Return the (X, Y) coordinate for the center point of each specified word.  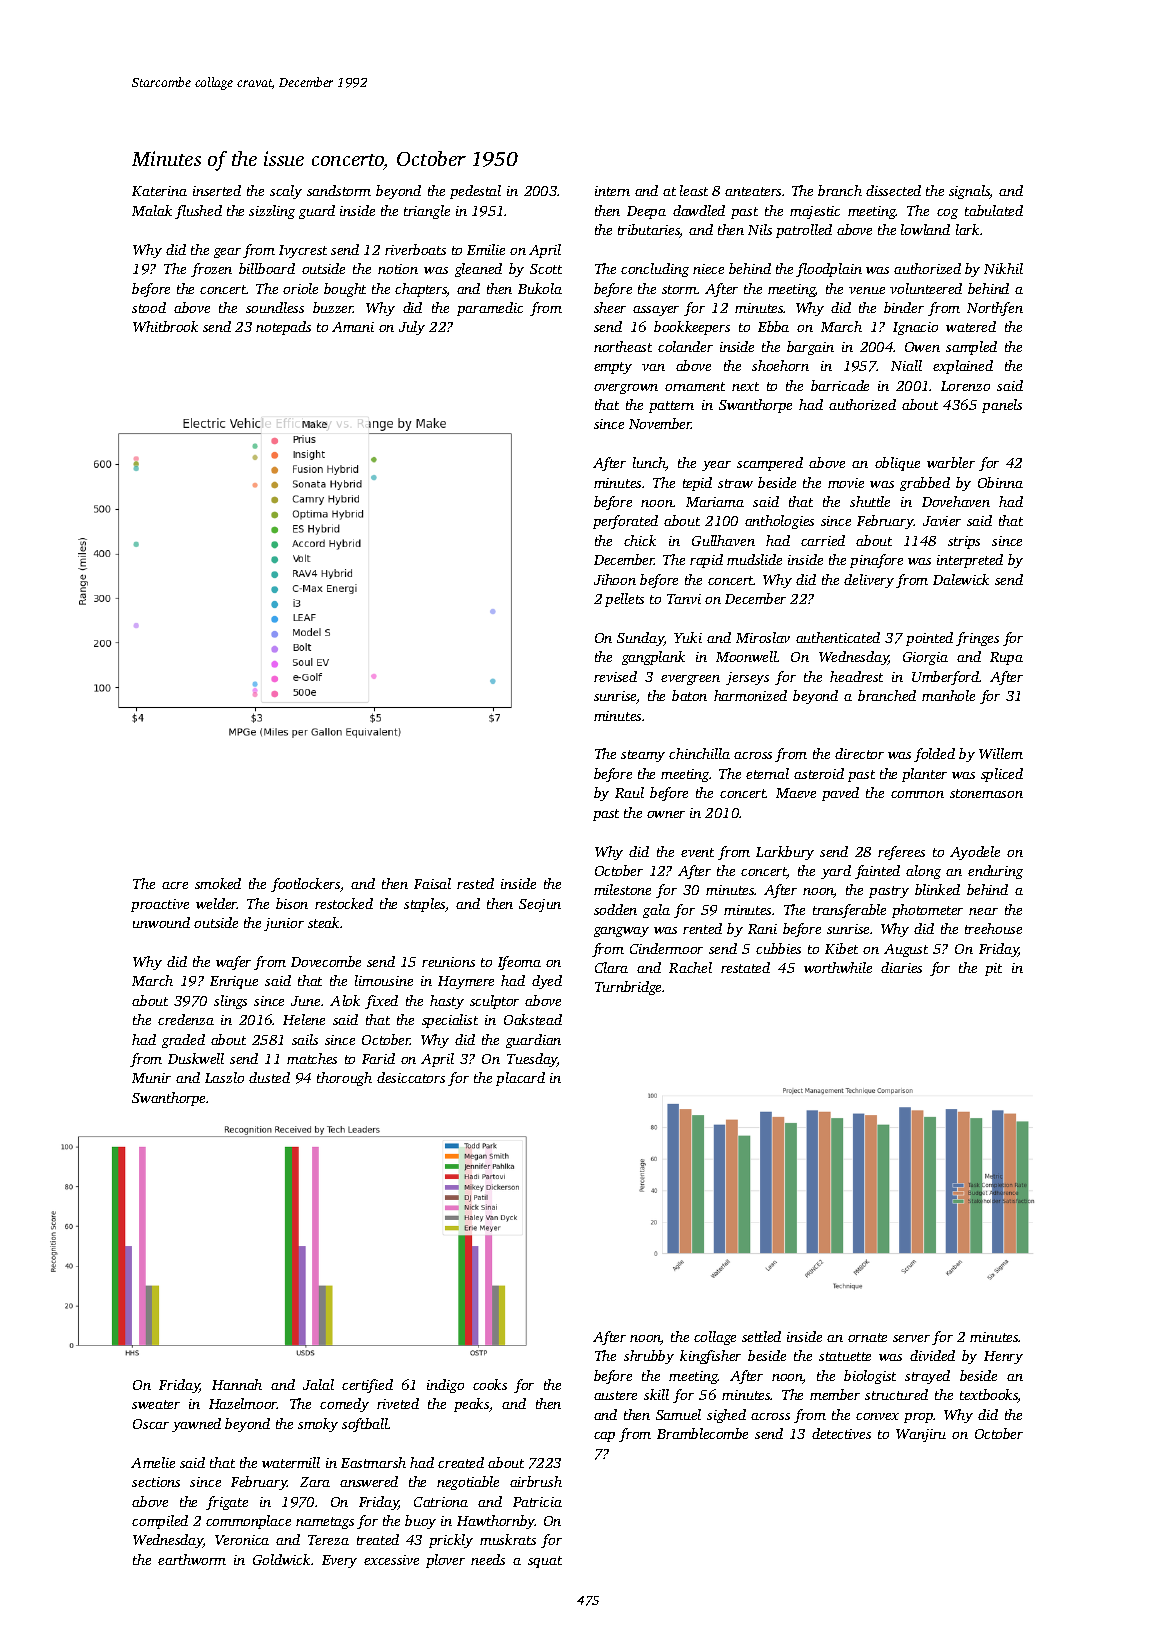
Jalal (318, 1384)
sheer (610, 307)
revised (615, 676)
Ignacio (915, 328)
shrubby (649, 1357)
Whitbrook (165, 326)
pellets (624, 600)
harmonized (750, 695)
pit (993, 969)
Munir (151, 1078)
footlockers (305, 885)
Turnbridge (628, 988)
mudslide (754, 559)
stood (149, 307)
